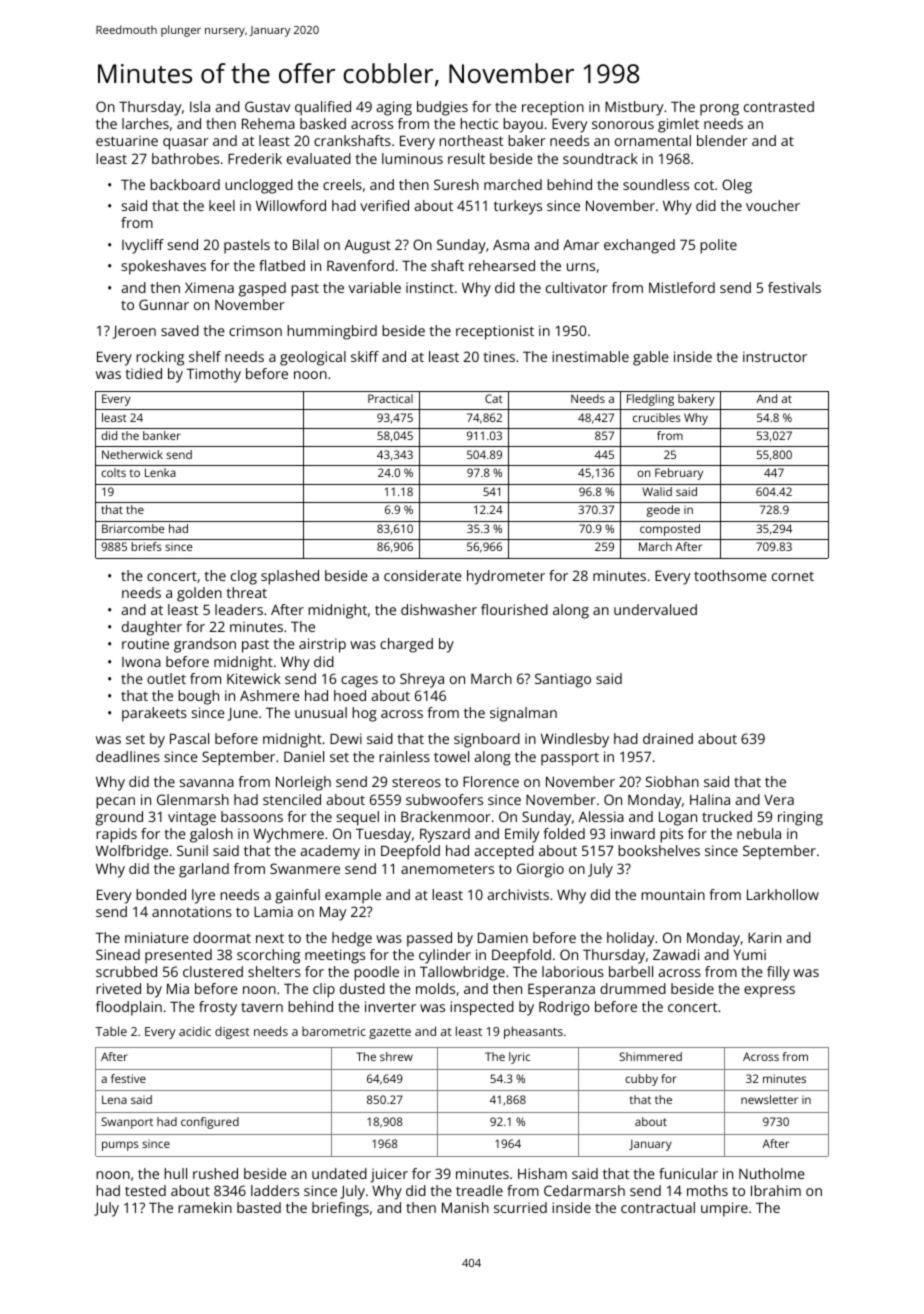 This screenshot has width=924, height=1314. What do you see at coordinates (479, 1190) in the screenshot?
I see `treadle` at bounding box center [479, 1190].
